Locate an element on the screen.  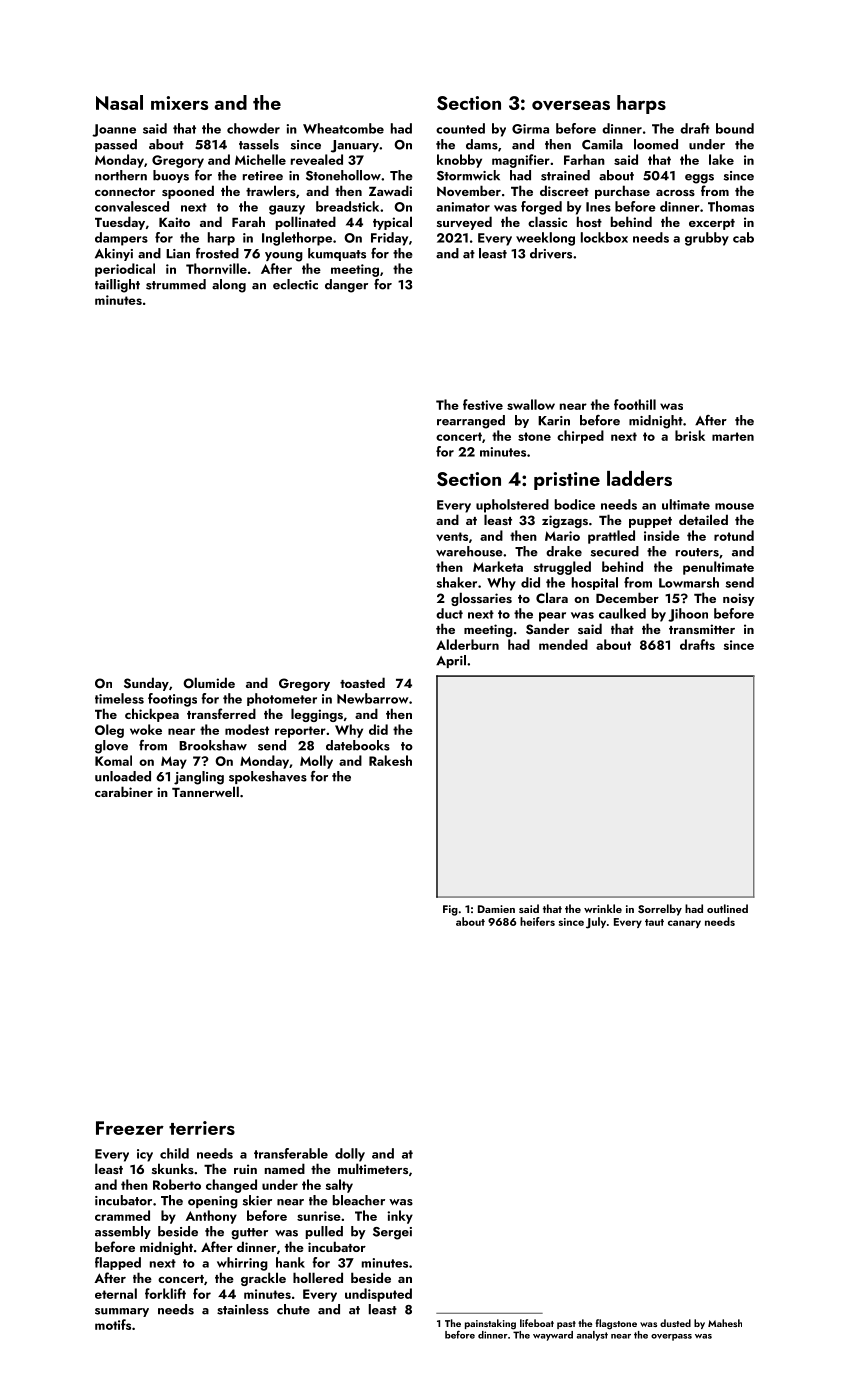
motifs is located at coordinates (113, 1324).
